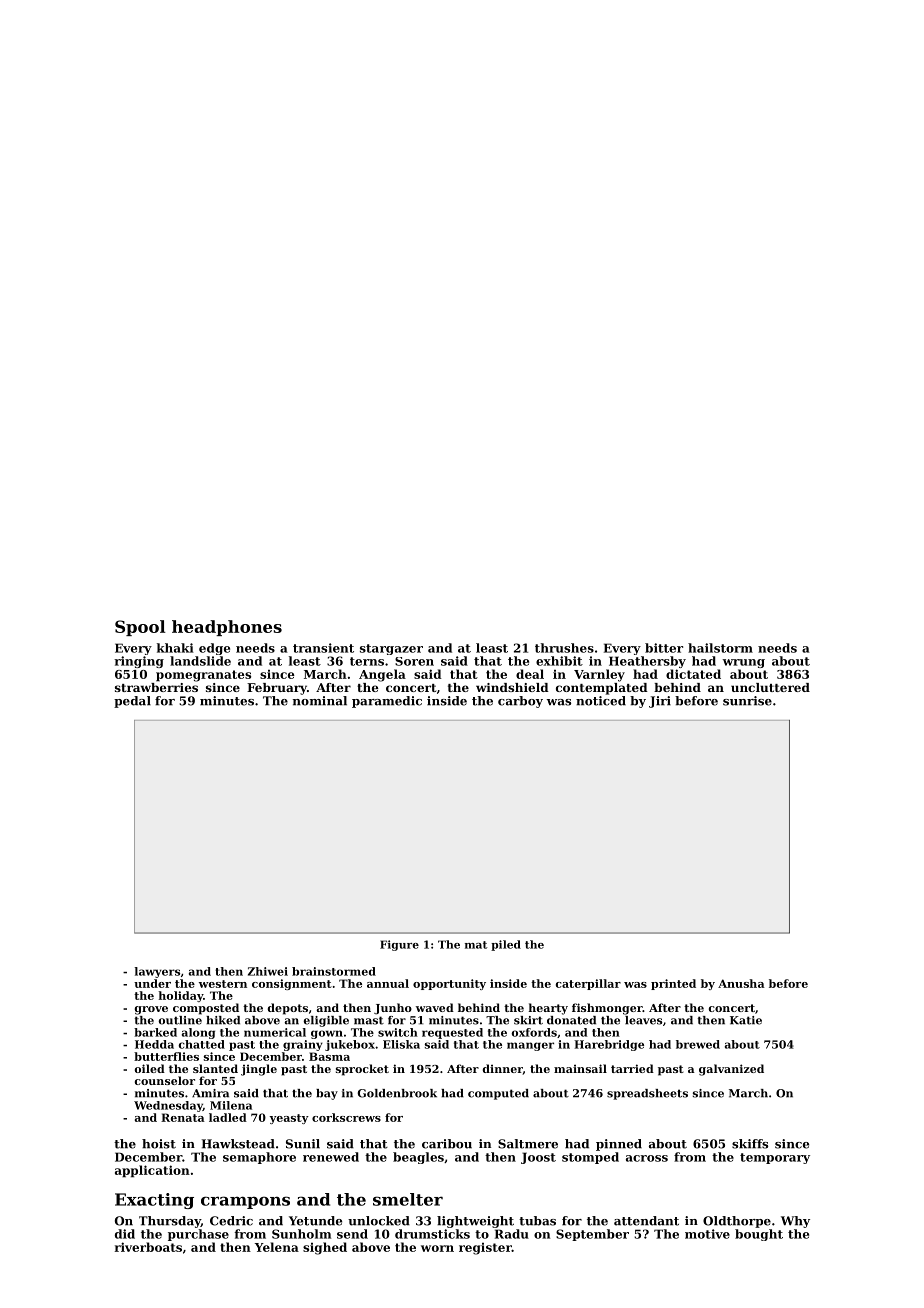 The width and height of the page is (924, 1308). What do you see at coordinates (476, 945) in the page?
I see `mat` at bounding box center [476, 945].
